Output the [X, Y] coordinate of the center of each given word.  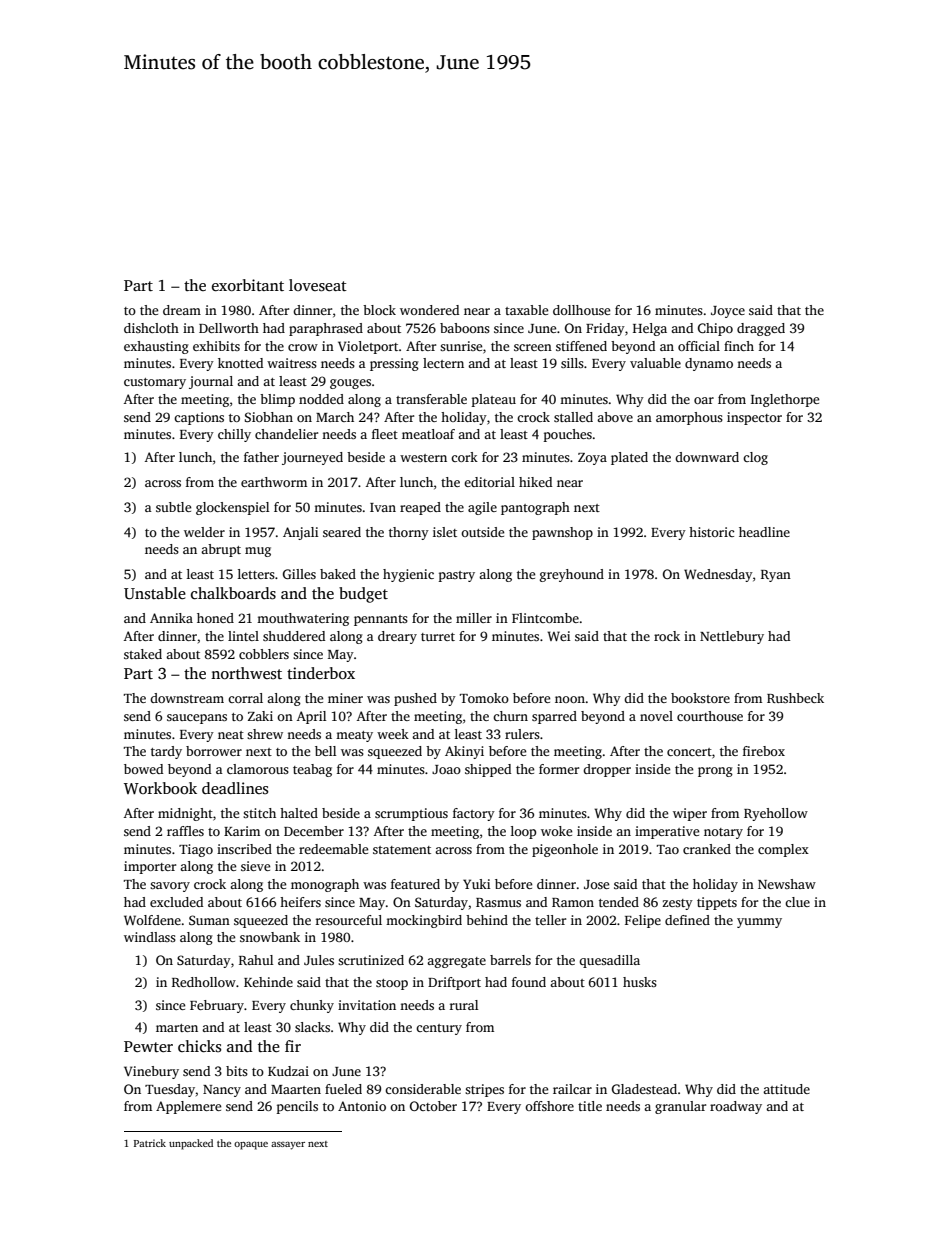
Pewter [148, 1046]
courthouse [710, 716]
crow [303, 347]
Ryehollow [776, 814]
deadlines [235, 788]
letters [256, 574]
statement [402, 850]
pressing [394, 364]
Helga [650, 329]
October [433, 1106]
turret [438, 637]
